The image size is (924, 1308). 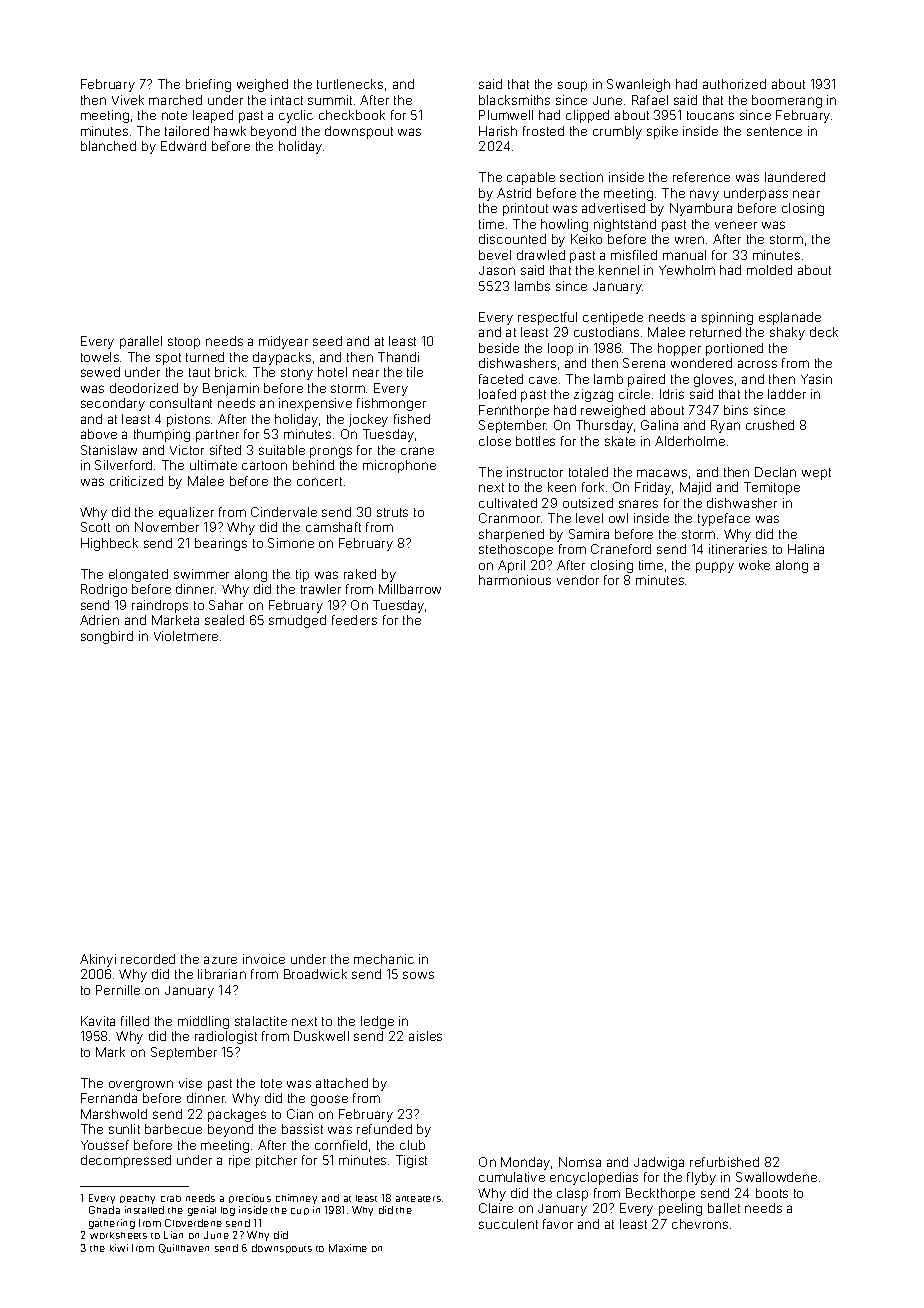 I want to click on Swallowdene, so click(x=776, y=1177).
